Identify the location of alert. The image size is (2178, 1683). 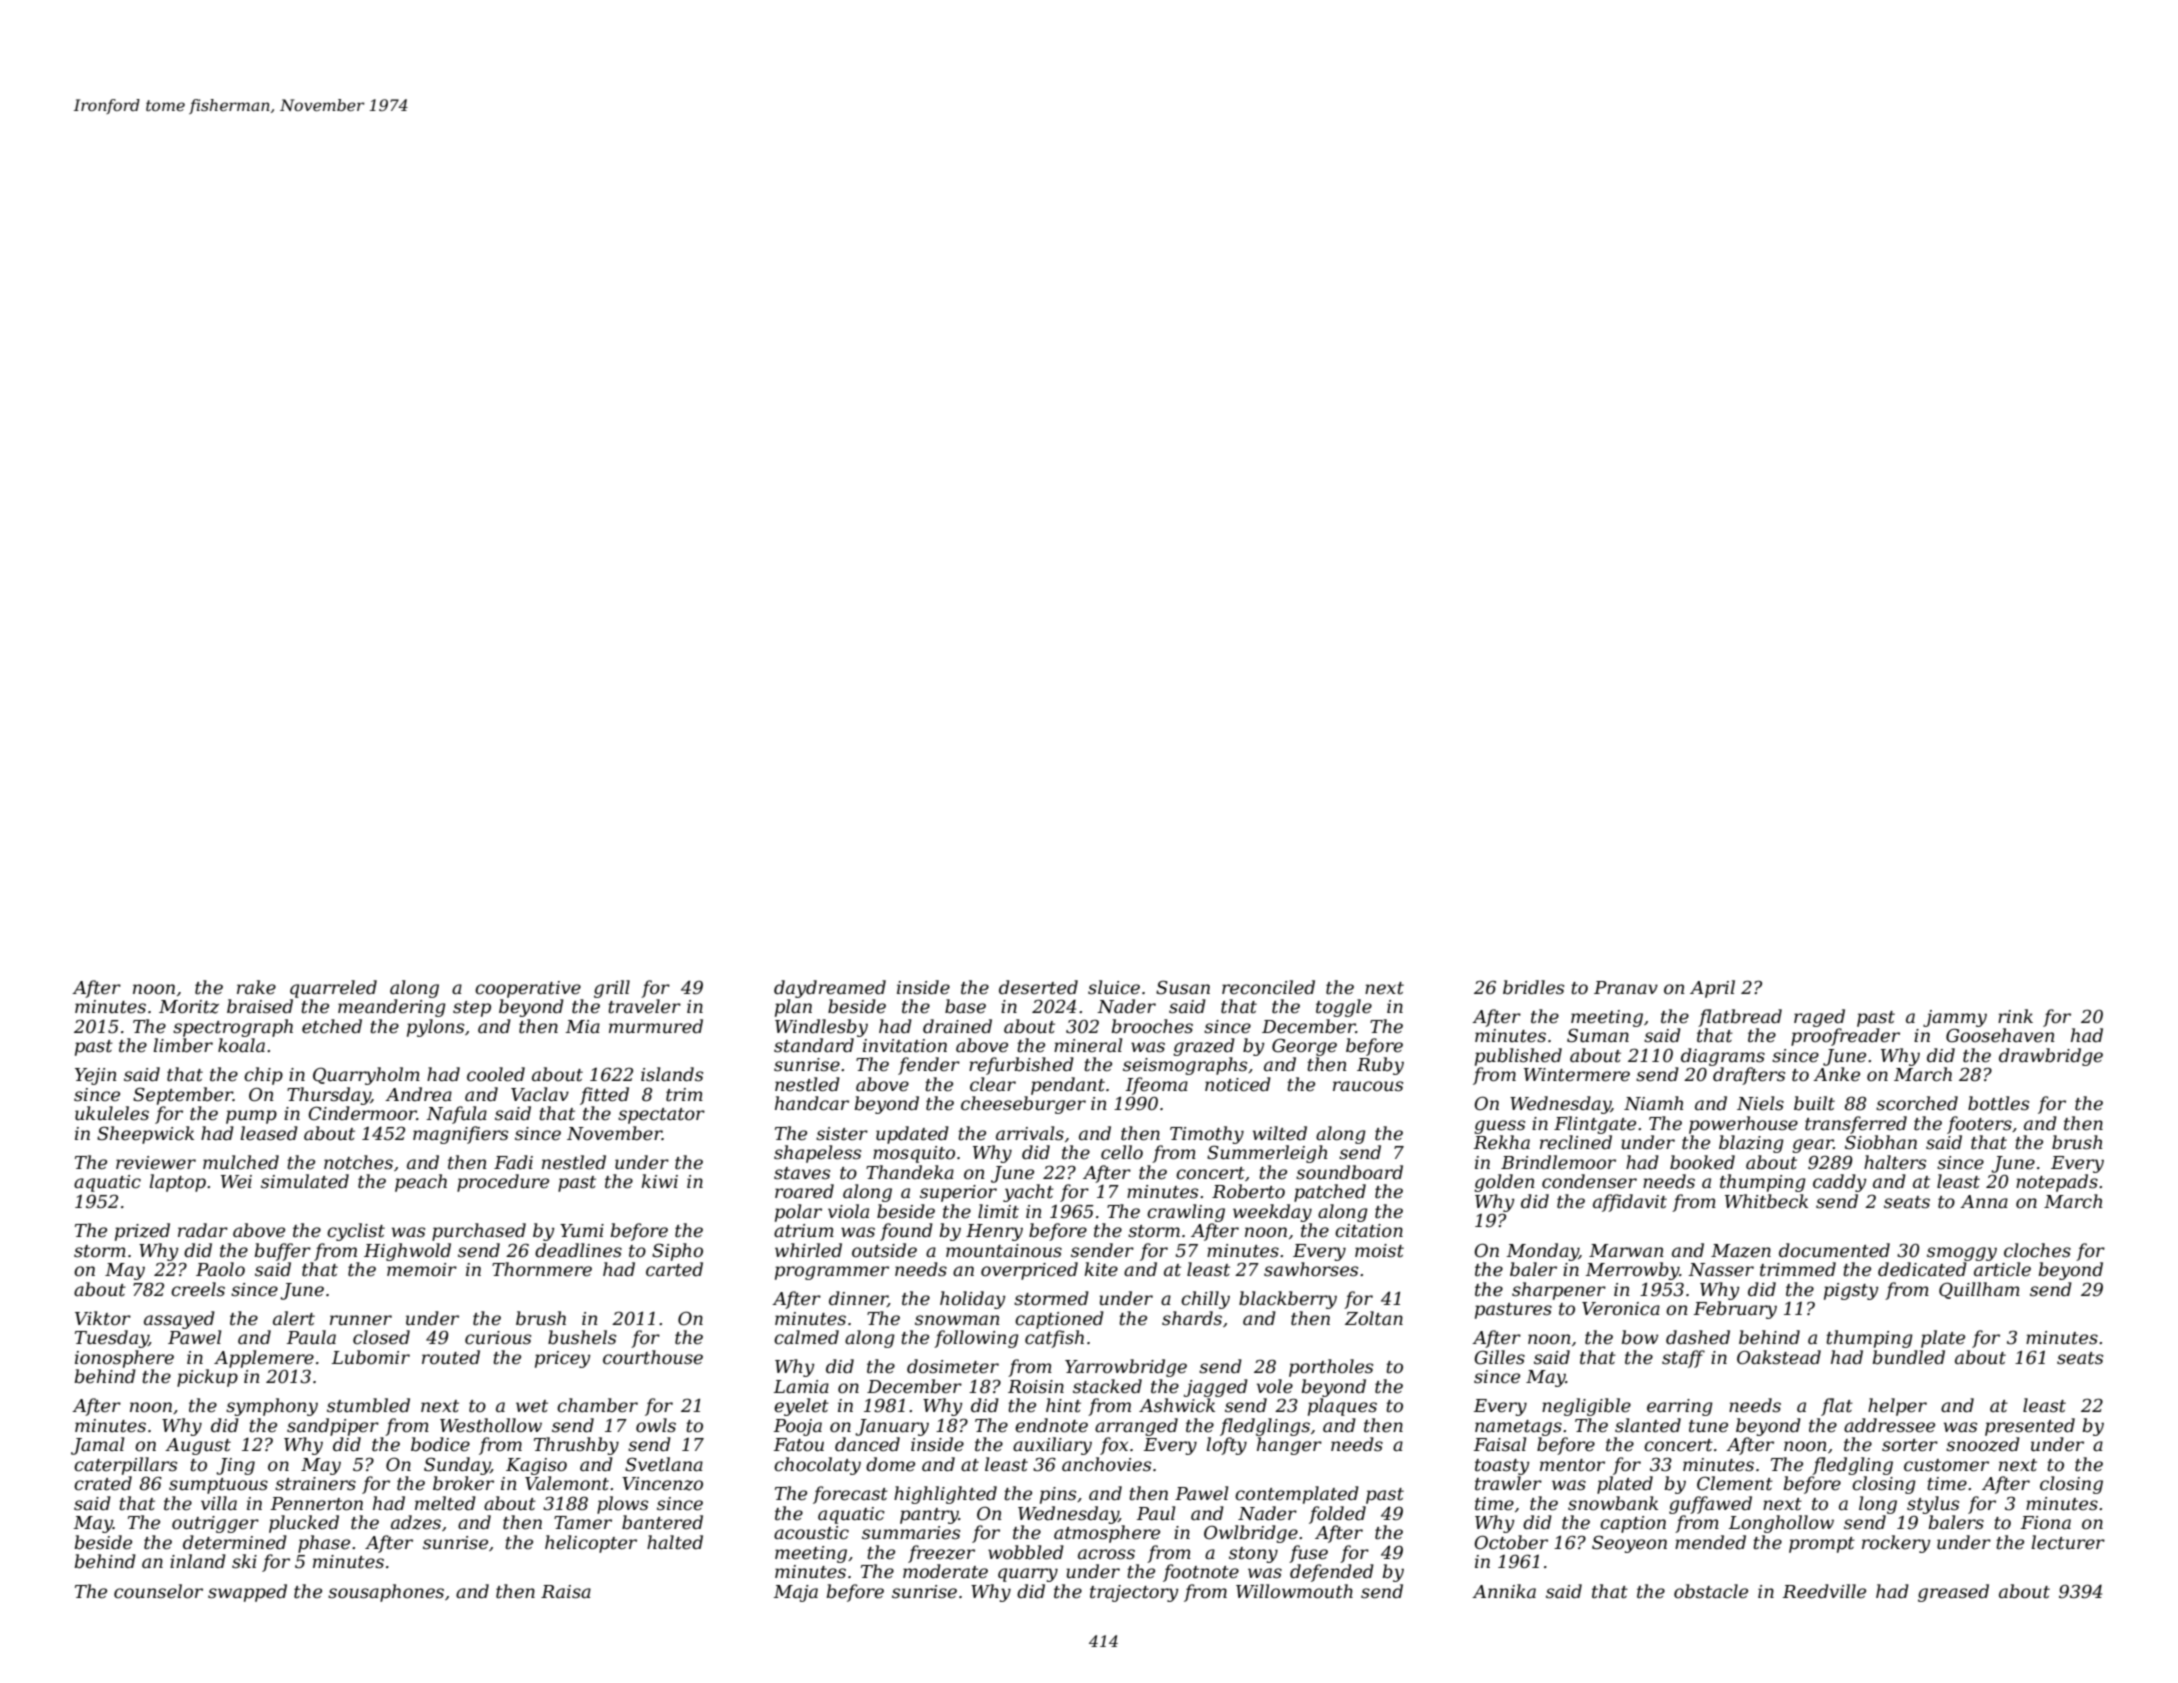
(294, 1318).
